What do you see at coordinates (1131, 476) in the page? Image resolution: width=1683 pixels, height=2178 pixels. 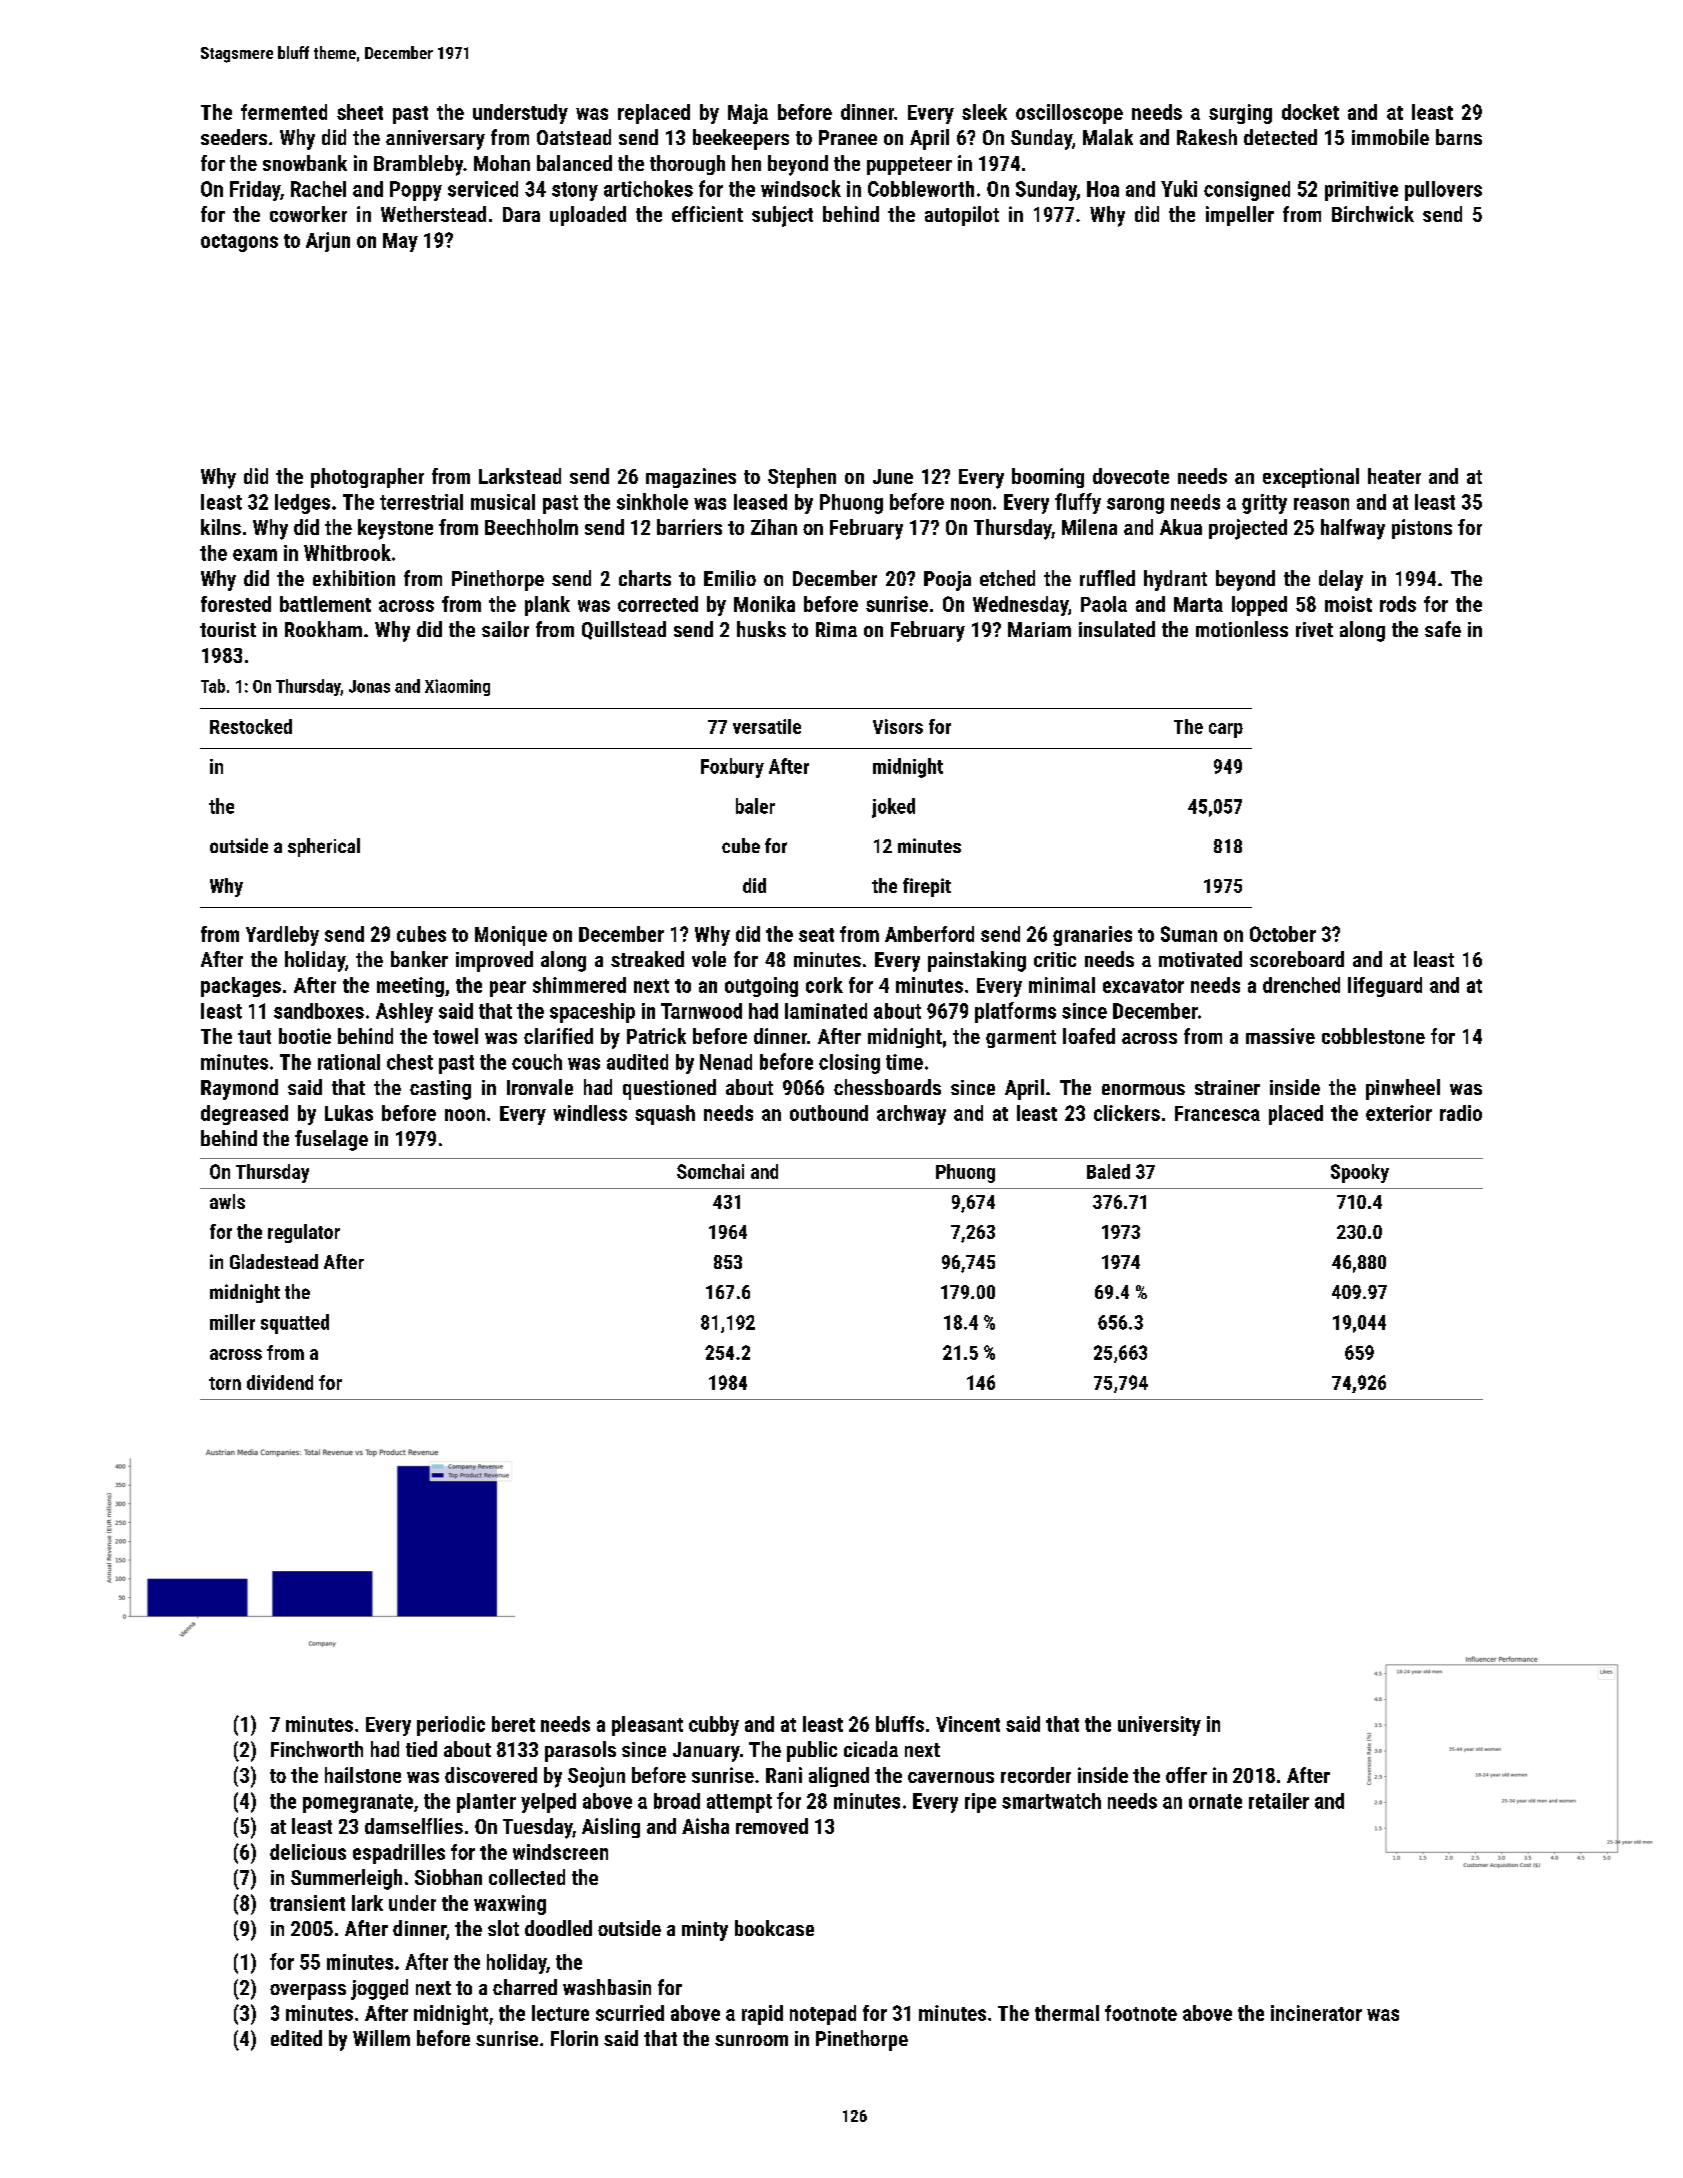 I see `dovecote` at bounding box center [1131, 476].
